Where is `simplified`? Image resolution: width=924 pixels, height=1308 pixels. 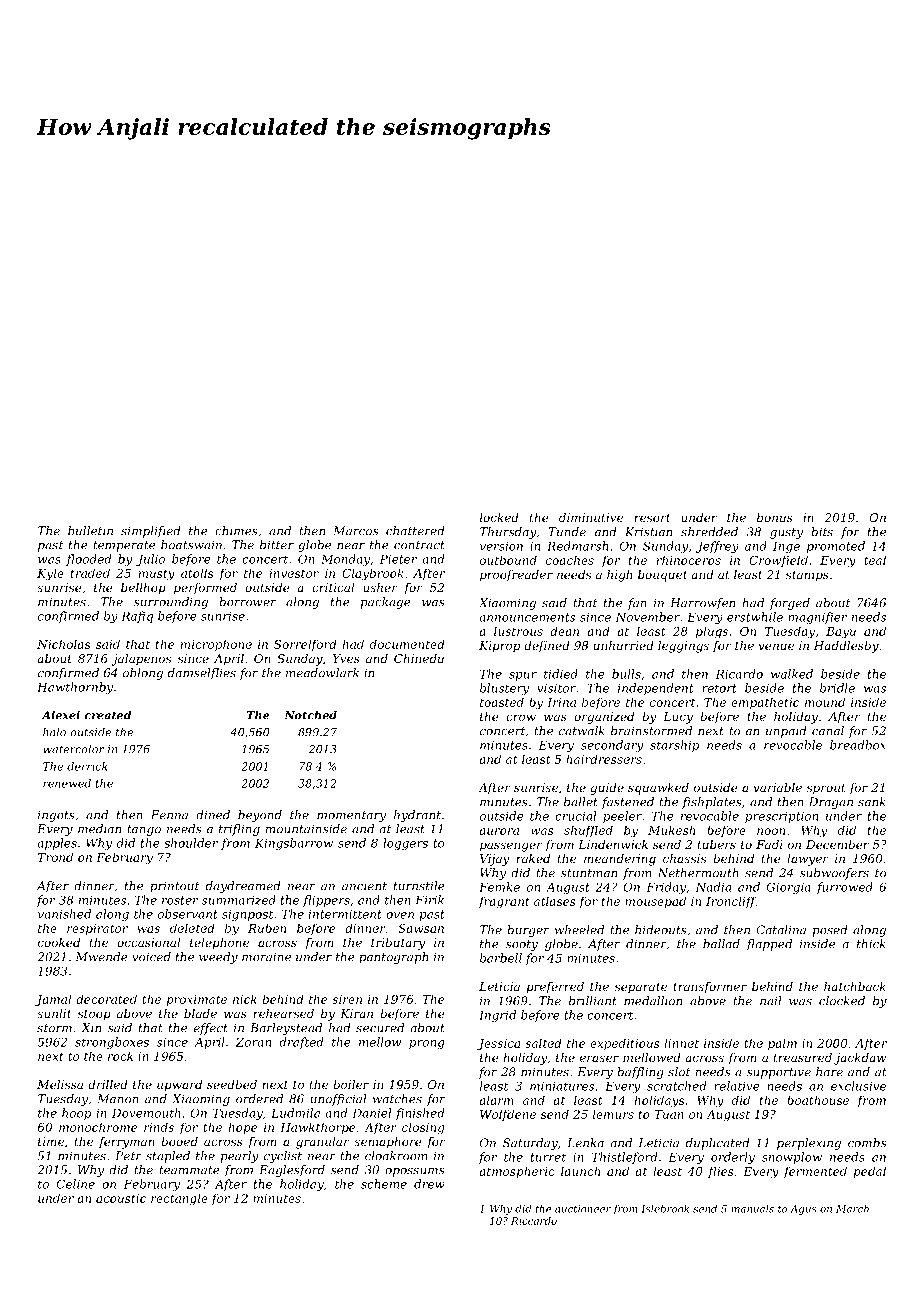 simplified is located at coordinates (151, 532).
